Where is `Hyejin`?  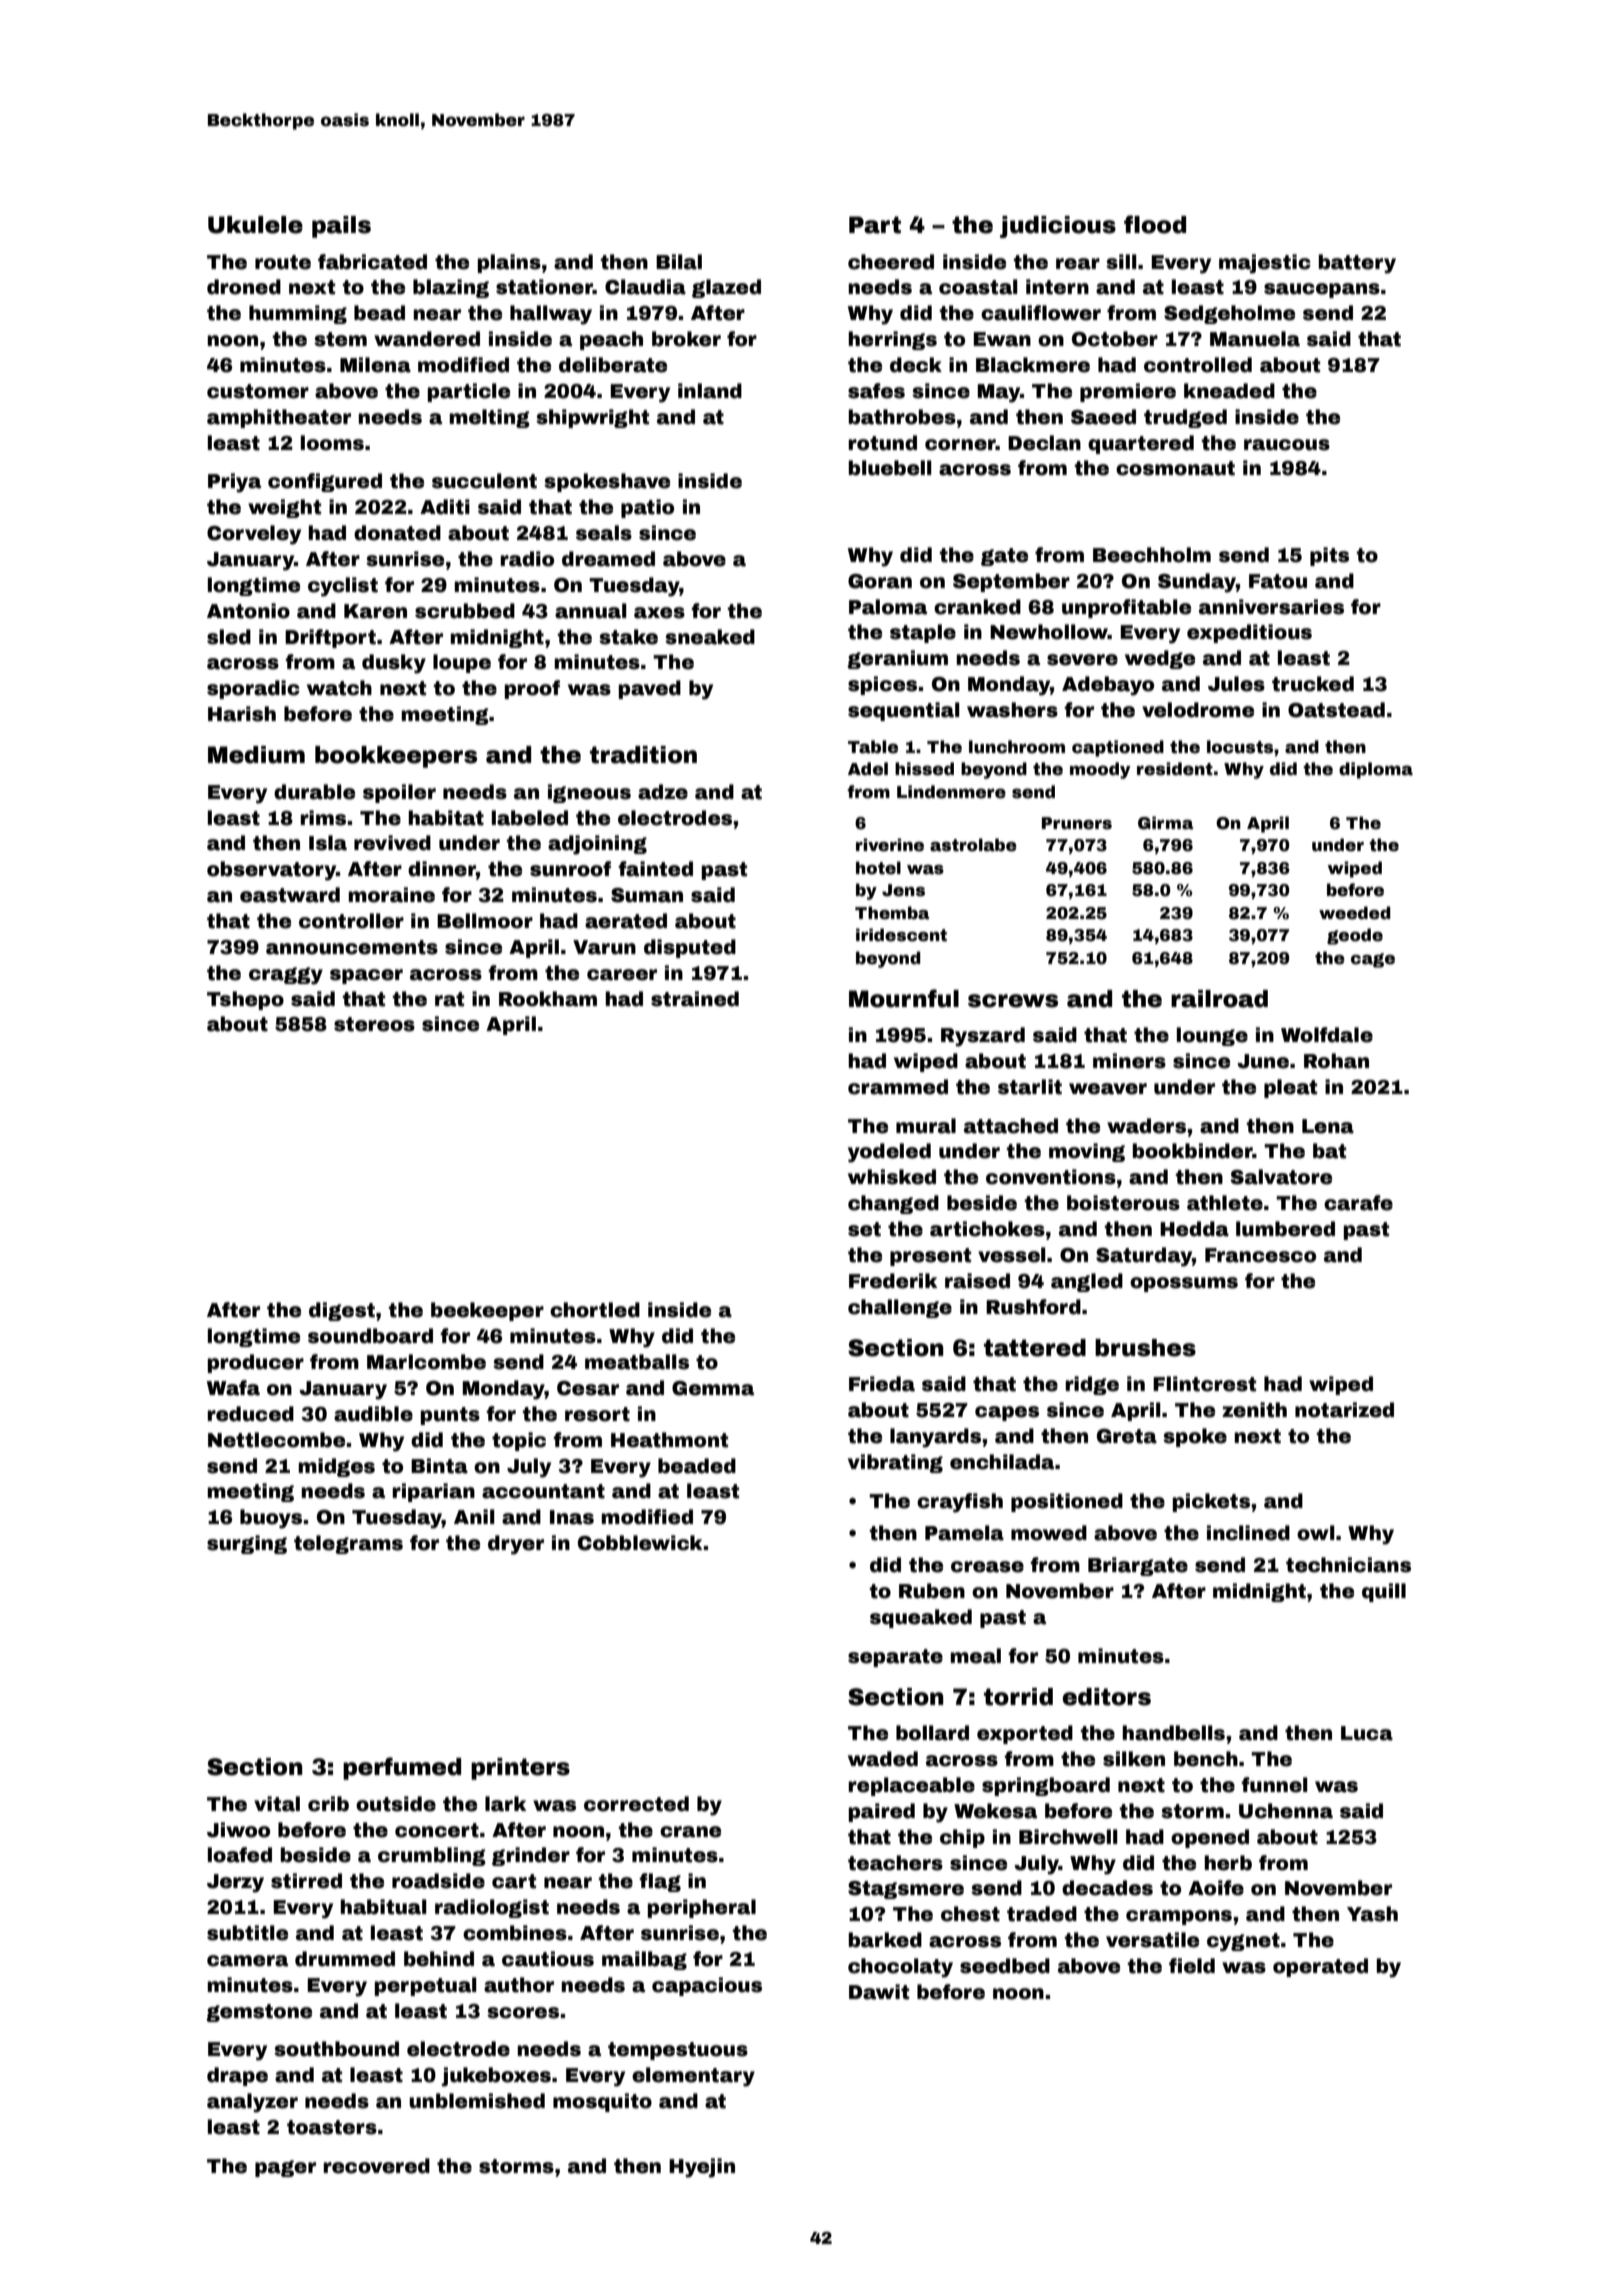
Hyejin is located at coordinates (702, 2168).
